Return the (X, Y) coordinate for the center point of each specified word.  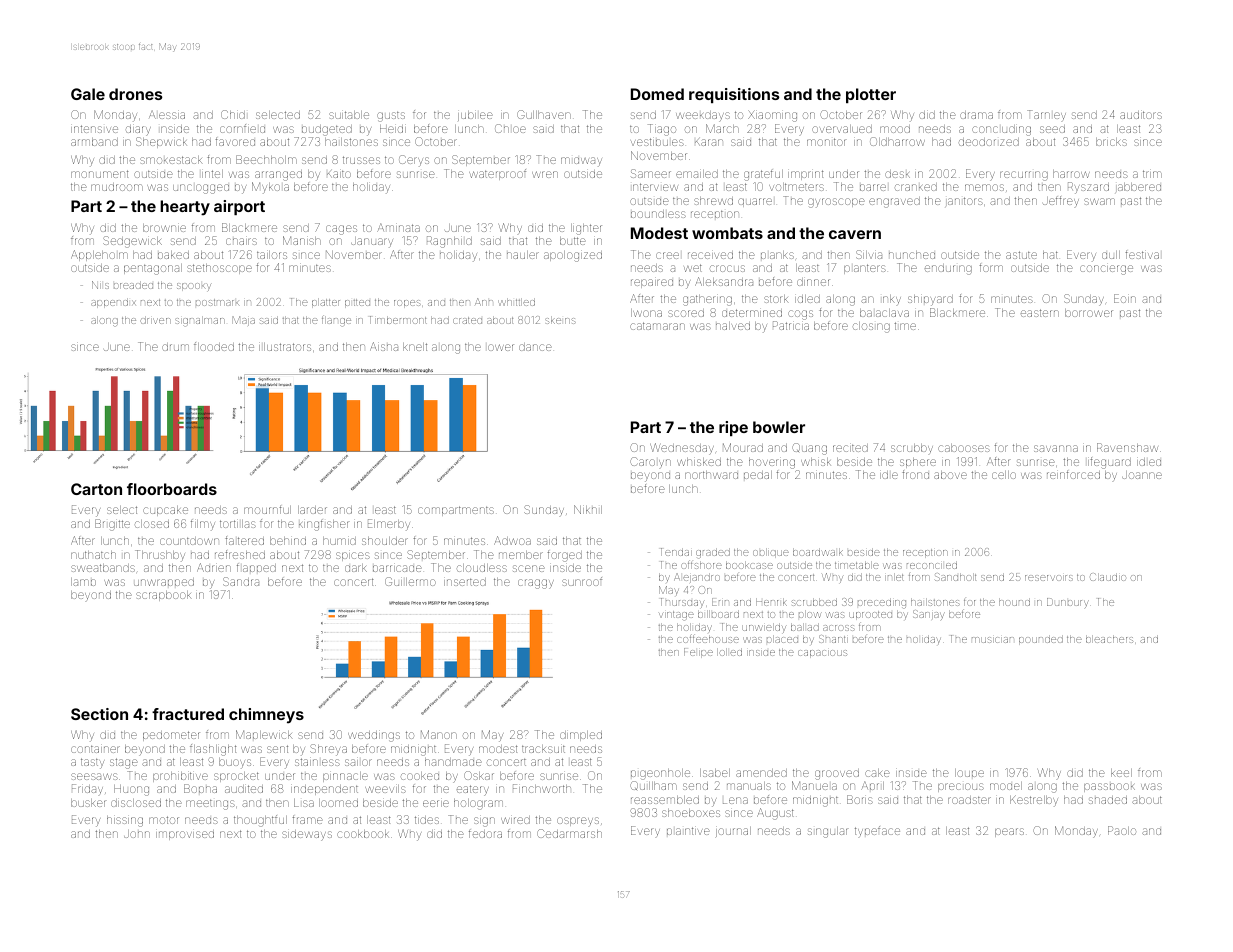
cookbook (362, 834)
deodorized (989, 142)
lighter (586, 229)
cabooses (964, 448)
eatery (473, 790)
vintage (676, 615)
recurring (1024, 176)
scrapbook (163, 596)
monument (99, 174)
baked (173, 255)
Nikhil (588, 509)
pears (1009, 832)
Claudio (1108, 577)
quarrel (755, 202)
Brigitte (112, 525)
